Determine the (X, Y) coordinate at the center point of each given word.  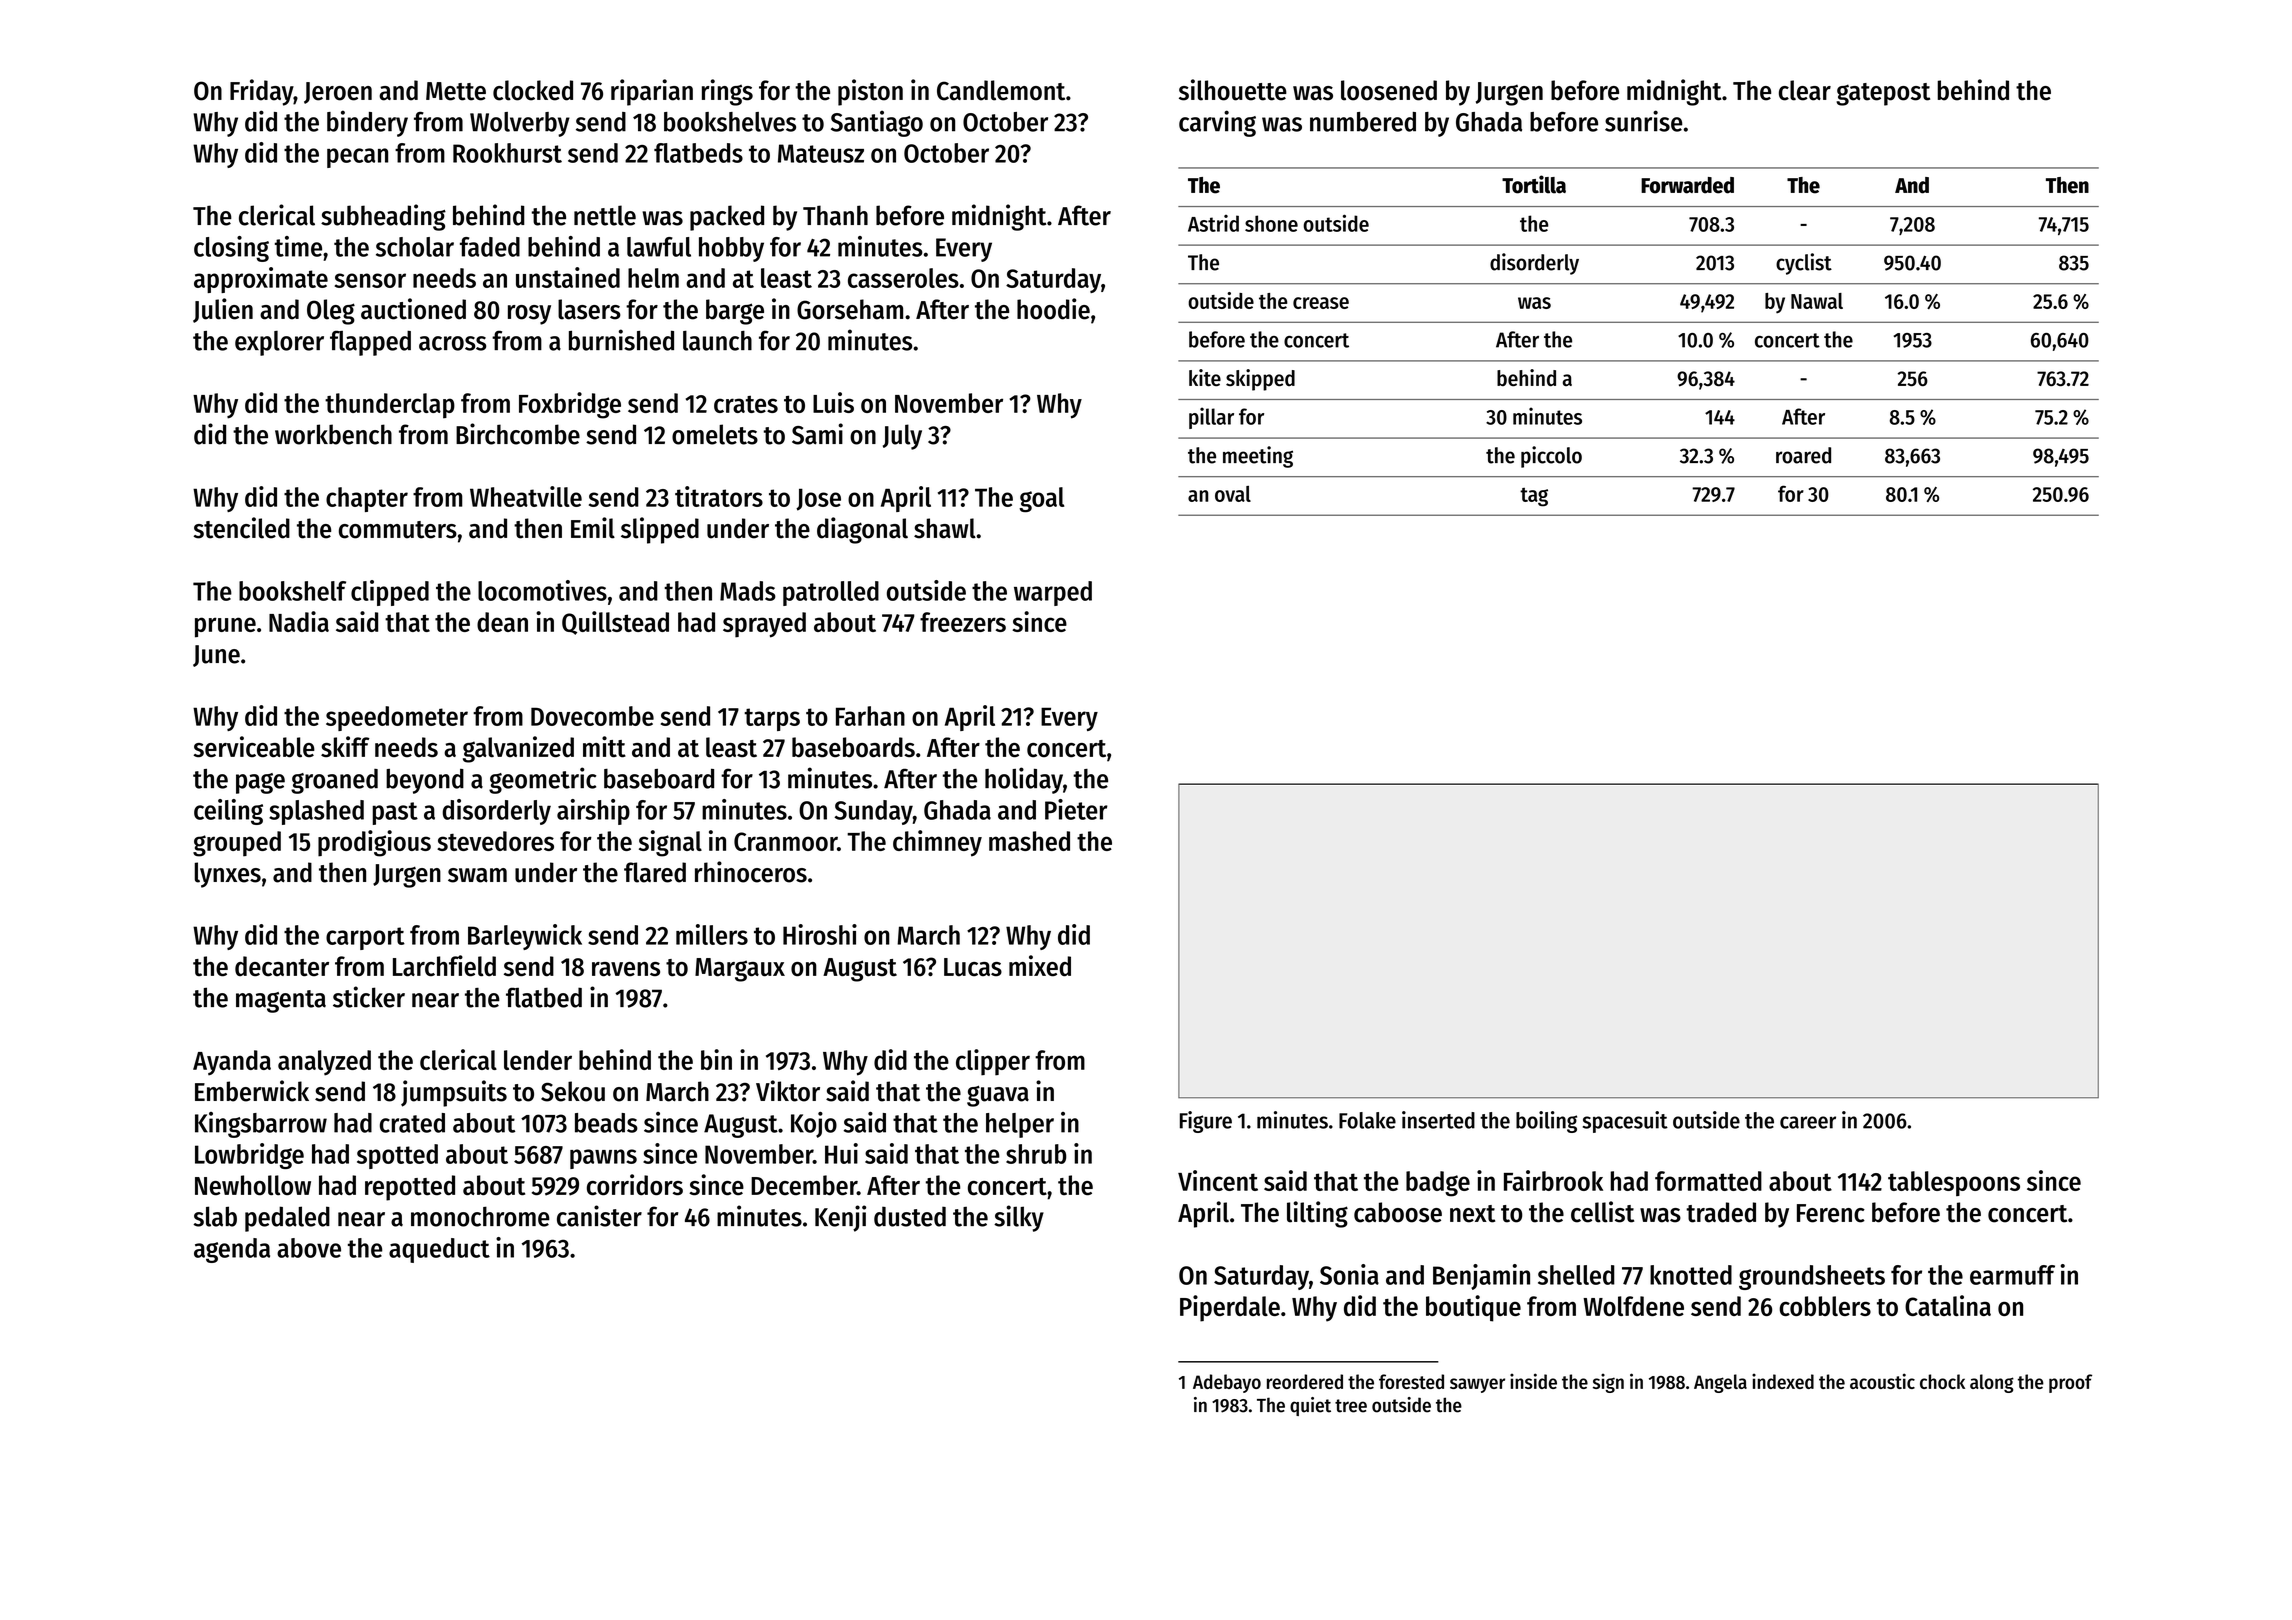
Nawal (1817, 301)
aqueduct (439, 1250)
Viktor (788, 1091)
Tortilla (1534, 184)
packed (727, 218)
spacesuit (1625, 1122)
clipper (993, 1062)
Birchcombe (518, 434)
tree (1351, 1406)
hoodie (1053, 309)
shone (1271, 223)
